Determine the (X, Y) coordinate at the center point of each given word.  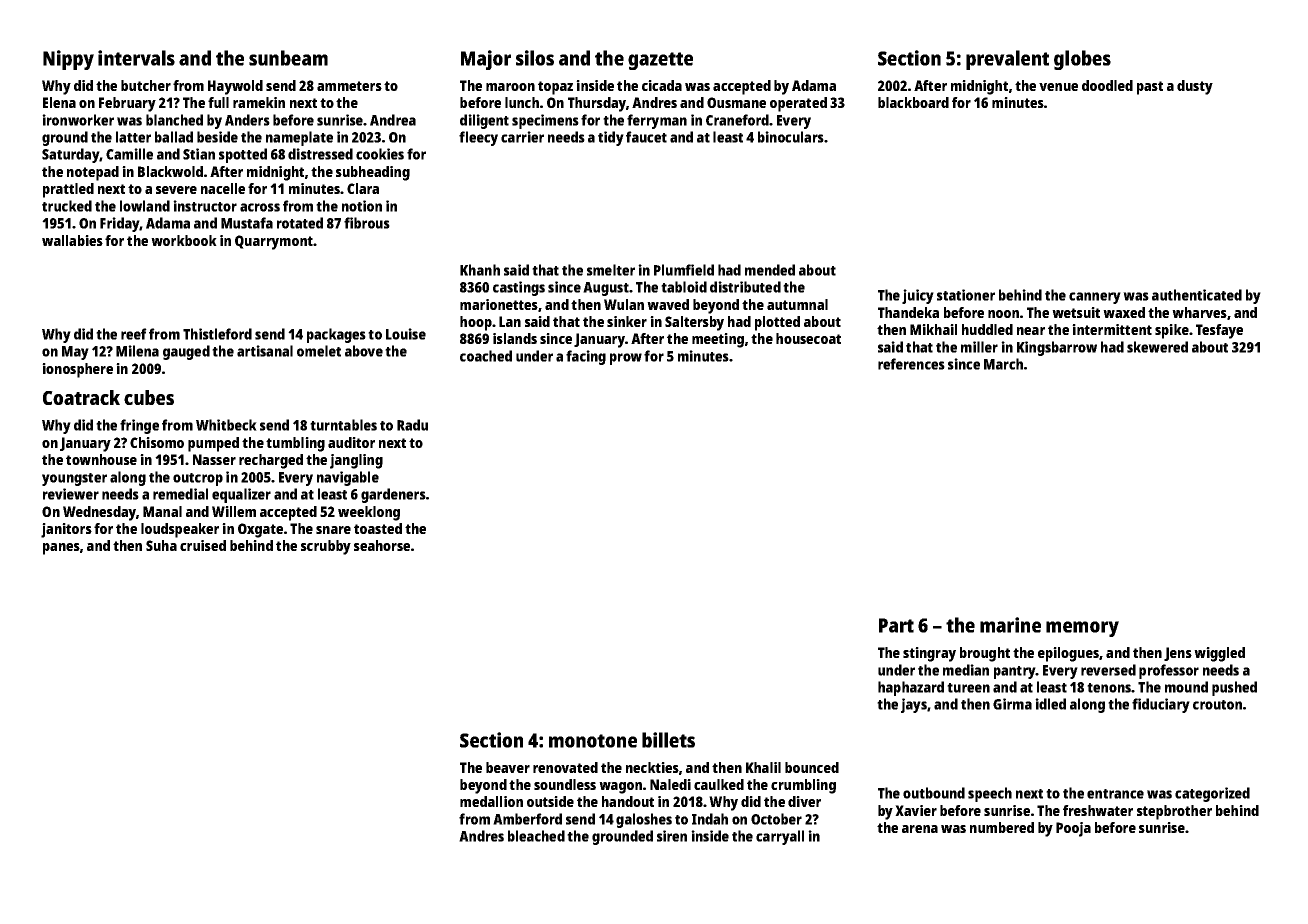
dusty (1195, 87)
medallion (491, 801)
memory (1082, 629)
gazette (660, 61)
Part (896, 625)
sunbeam (288, 58)
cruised (203, 545)
